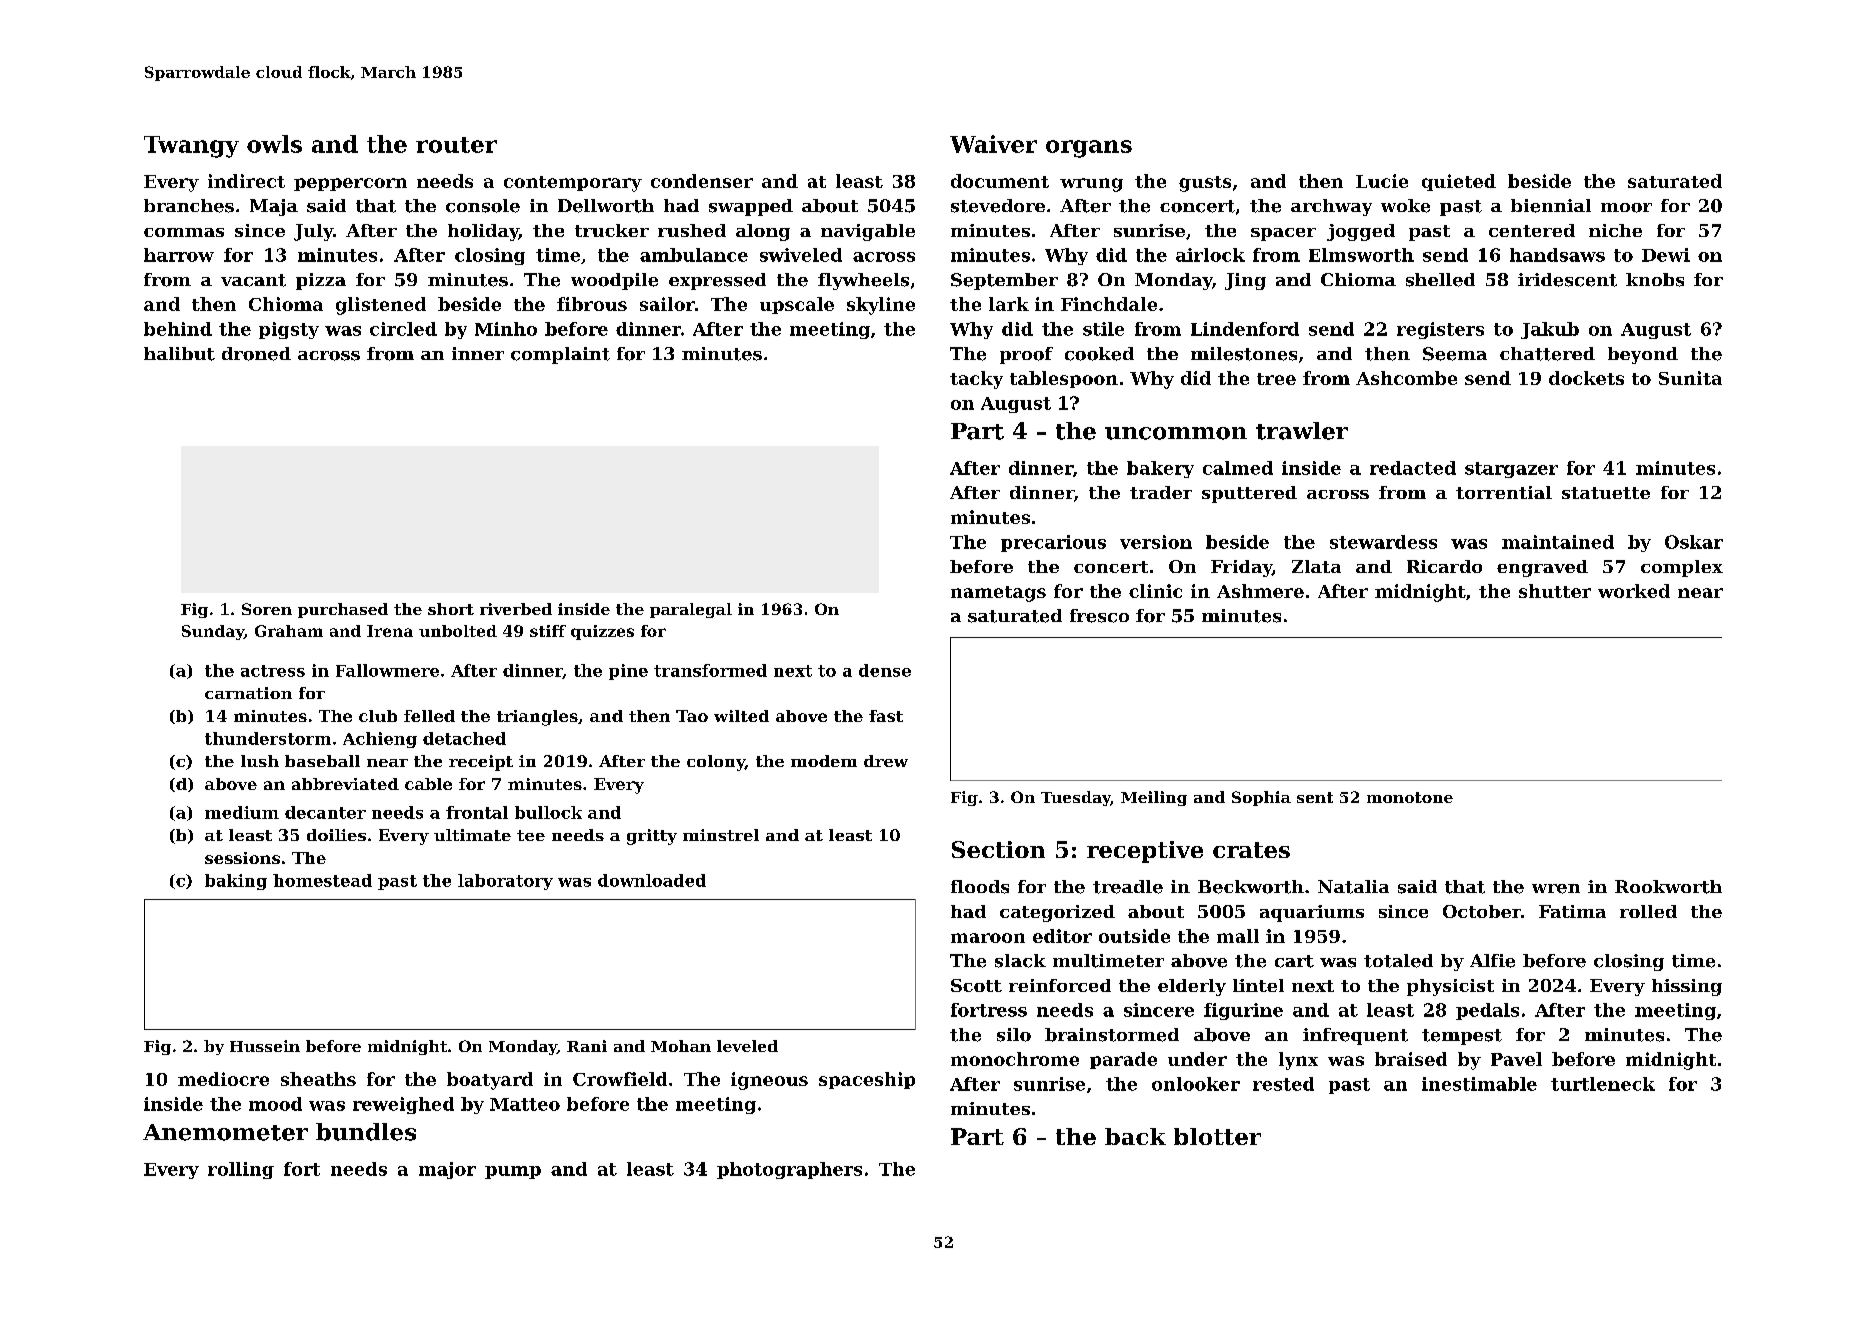 This screenshot has height=1319, width=1866. Describe the element at coordinates (191, 147) in the screenshot. I see `Twangy` at that location.
